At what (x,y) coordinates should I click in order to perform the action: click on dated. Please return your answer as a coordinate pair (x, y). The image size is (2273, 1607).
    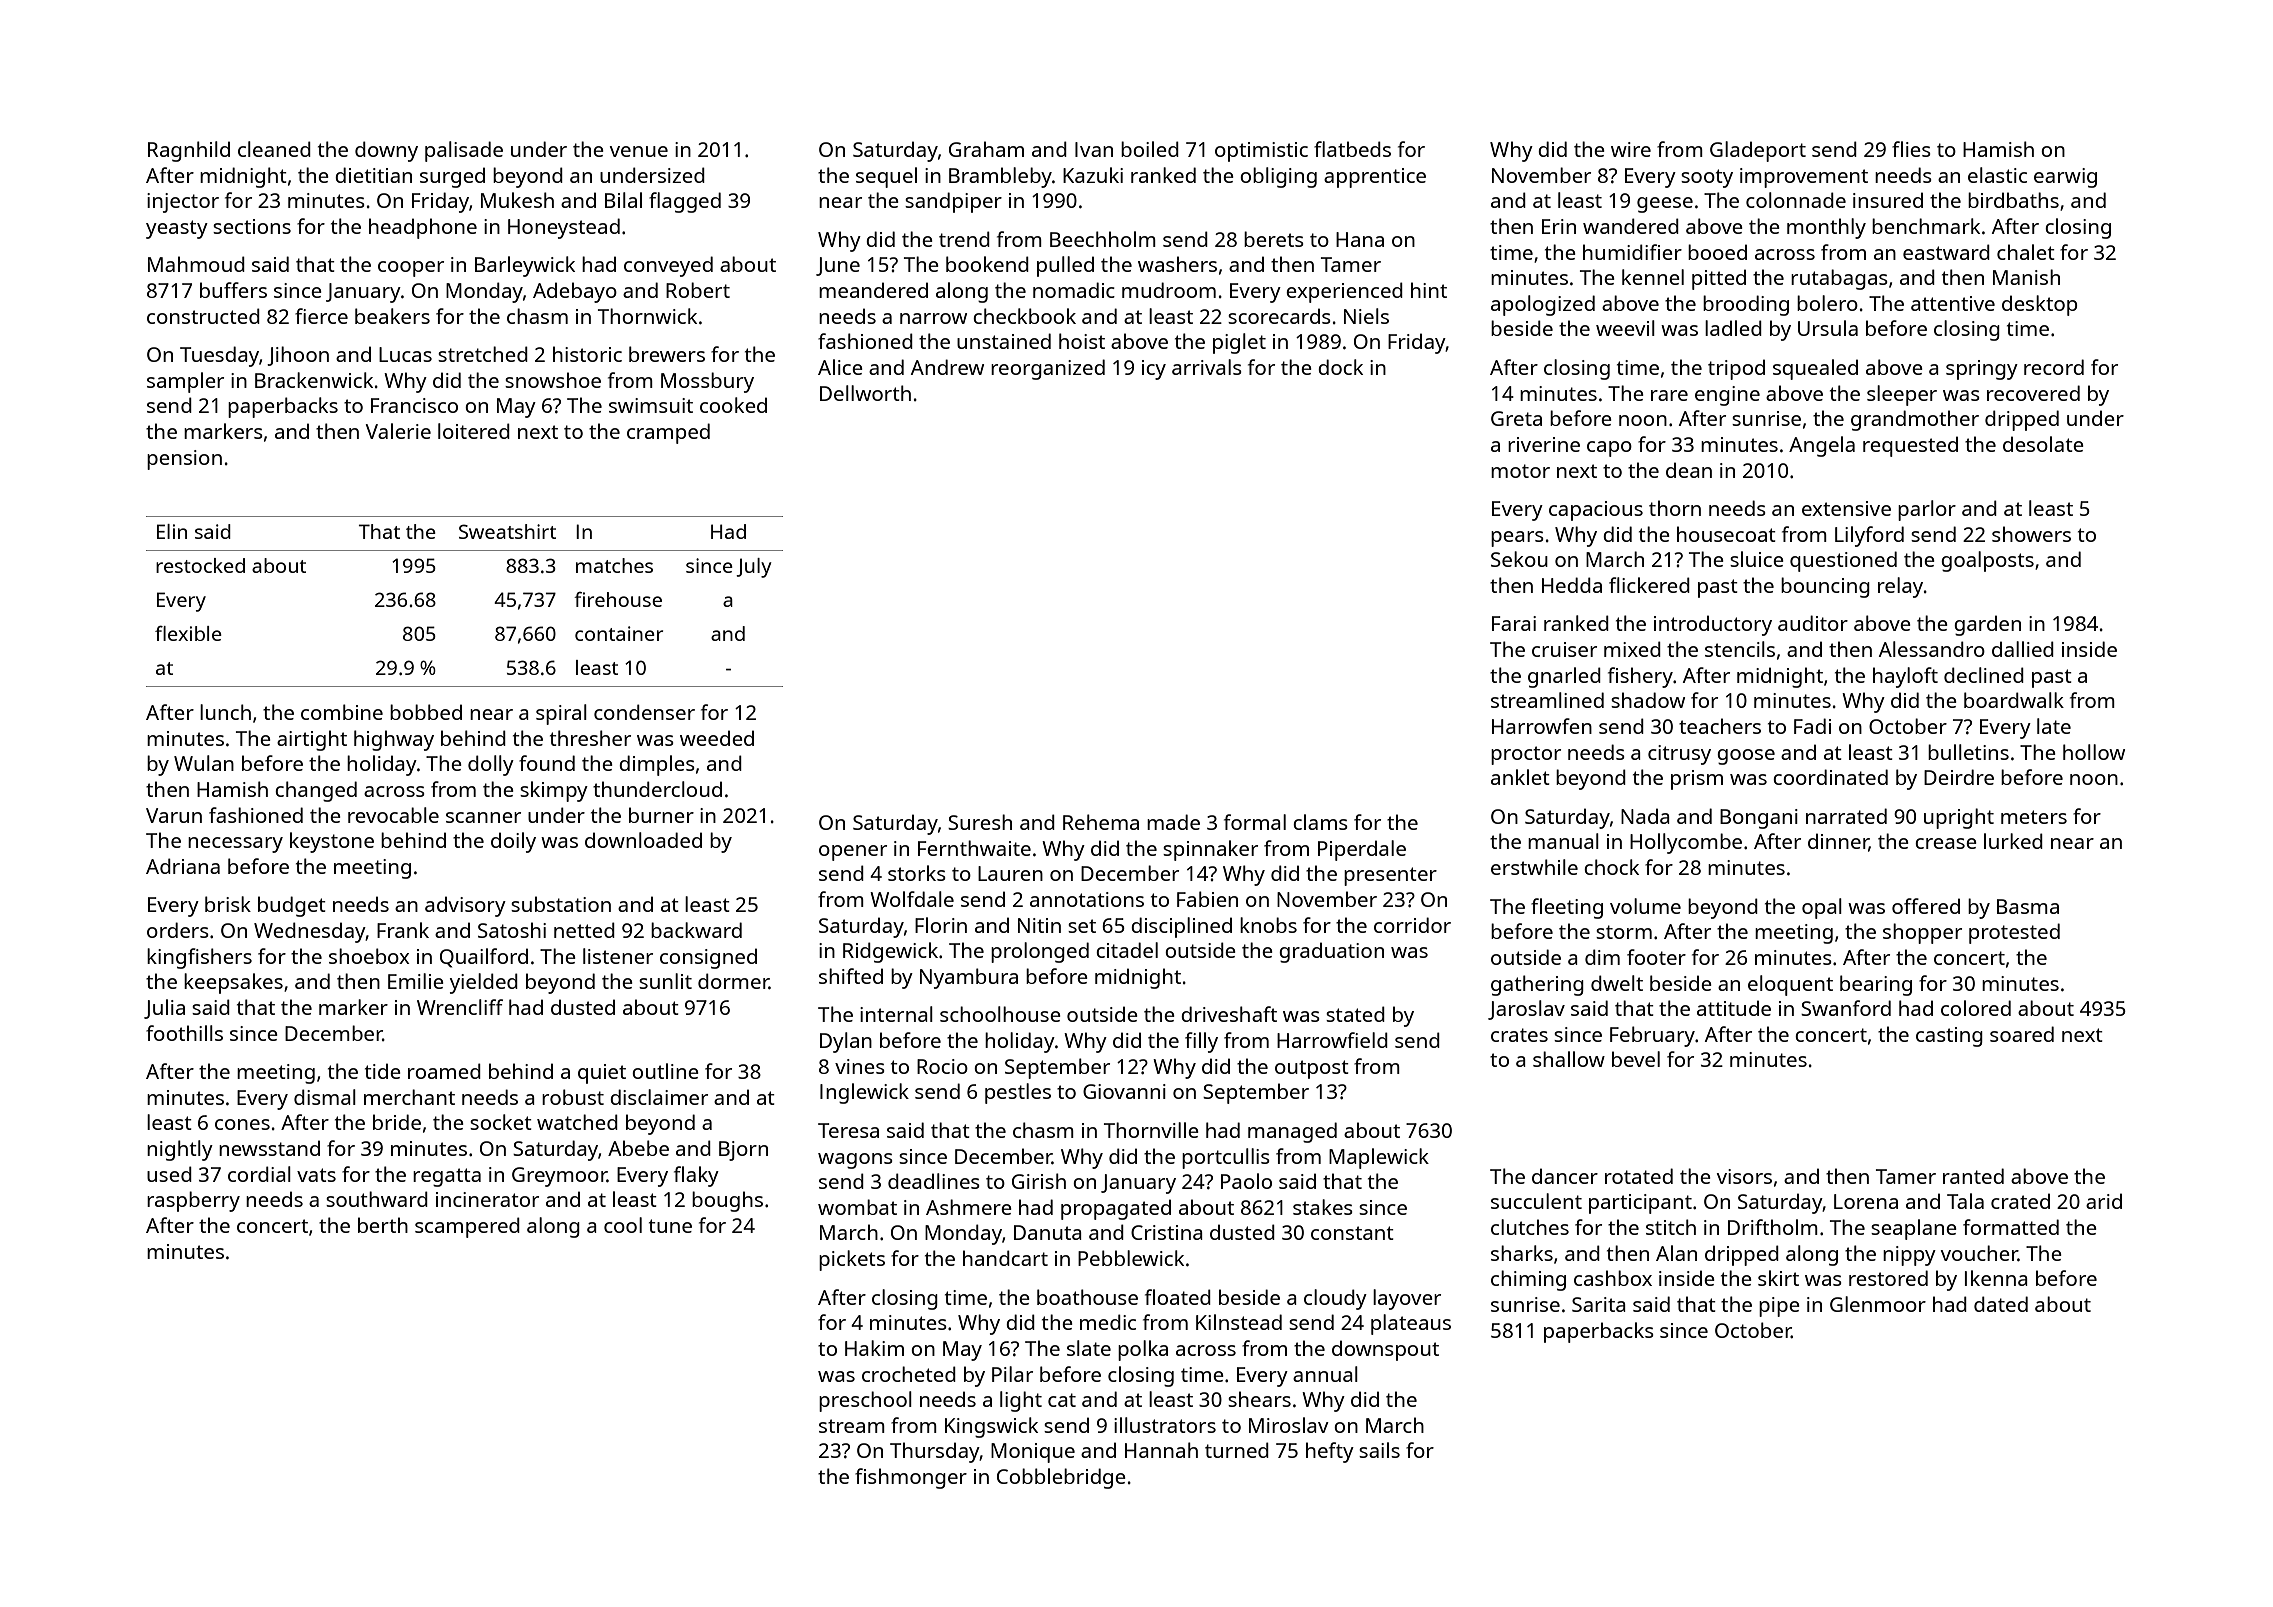
    Looking at the image, I should click on (2001, 1304).
